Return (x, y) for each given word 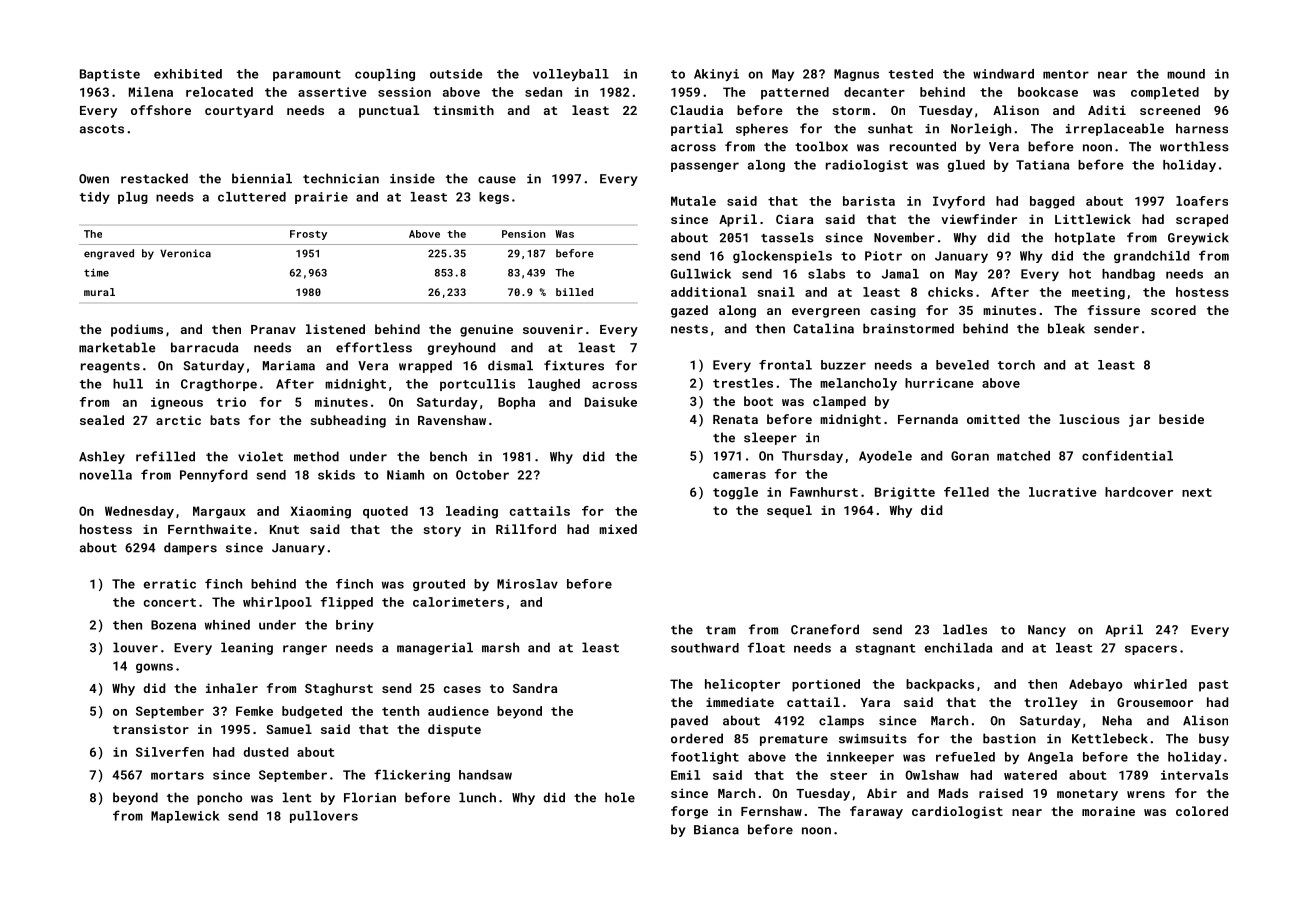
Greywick (1198, 238)
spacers (1151, 650)
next (1197, 492)
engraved (109, 254)
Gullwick (701, 274)
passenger (705, 167)
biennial (262, 178)
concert (170, 602)
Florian (370, 797)
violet (260, 456)
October (482, 475)
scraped (1202, 220)
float (766, 647)
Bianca (716, 830)
